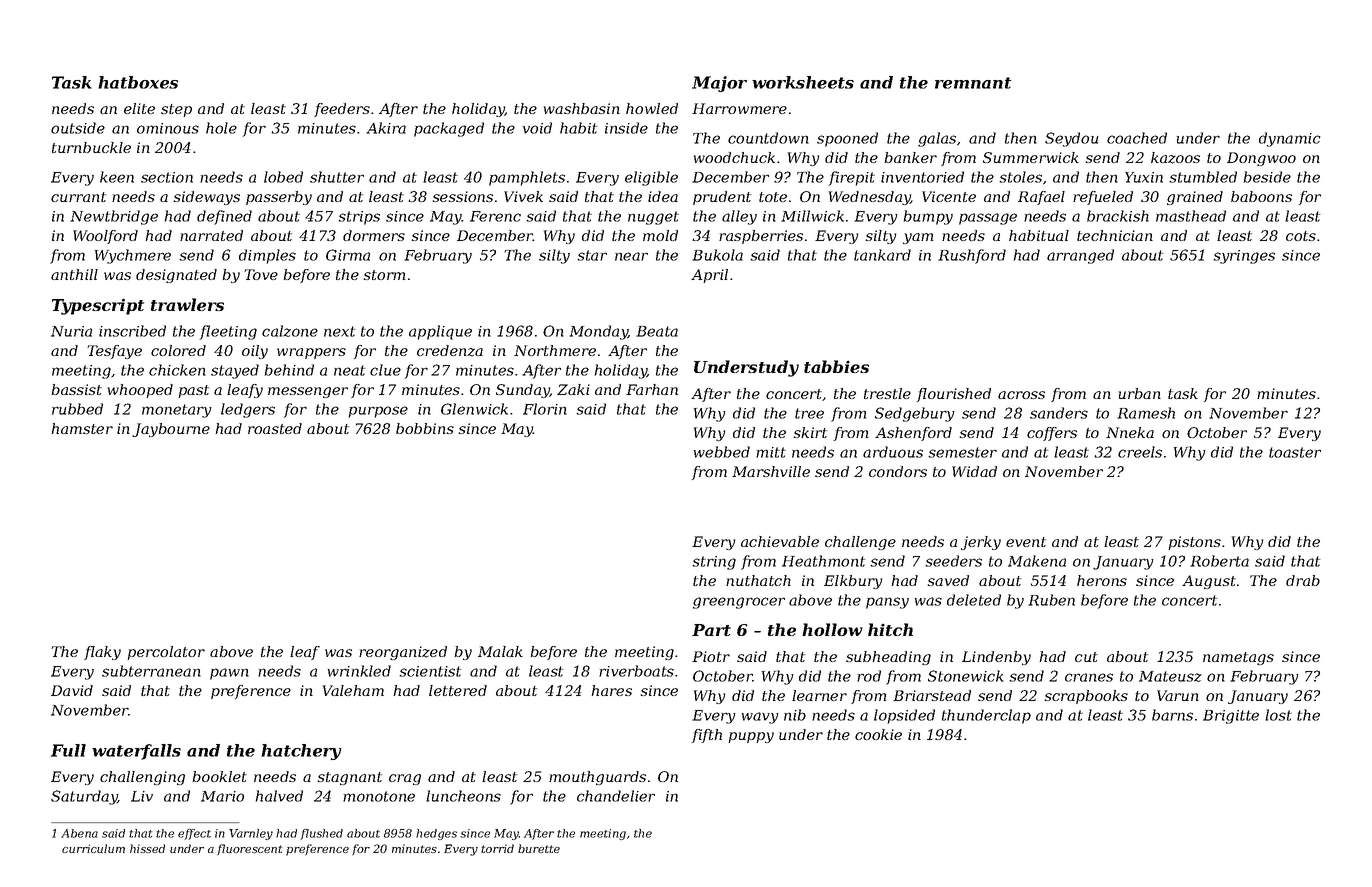 The image size is (1372, 887). I want to click on burette, so click(539, 848).
